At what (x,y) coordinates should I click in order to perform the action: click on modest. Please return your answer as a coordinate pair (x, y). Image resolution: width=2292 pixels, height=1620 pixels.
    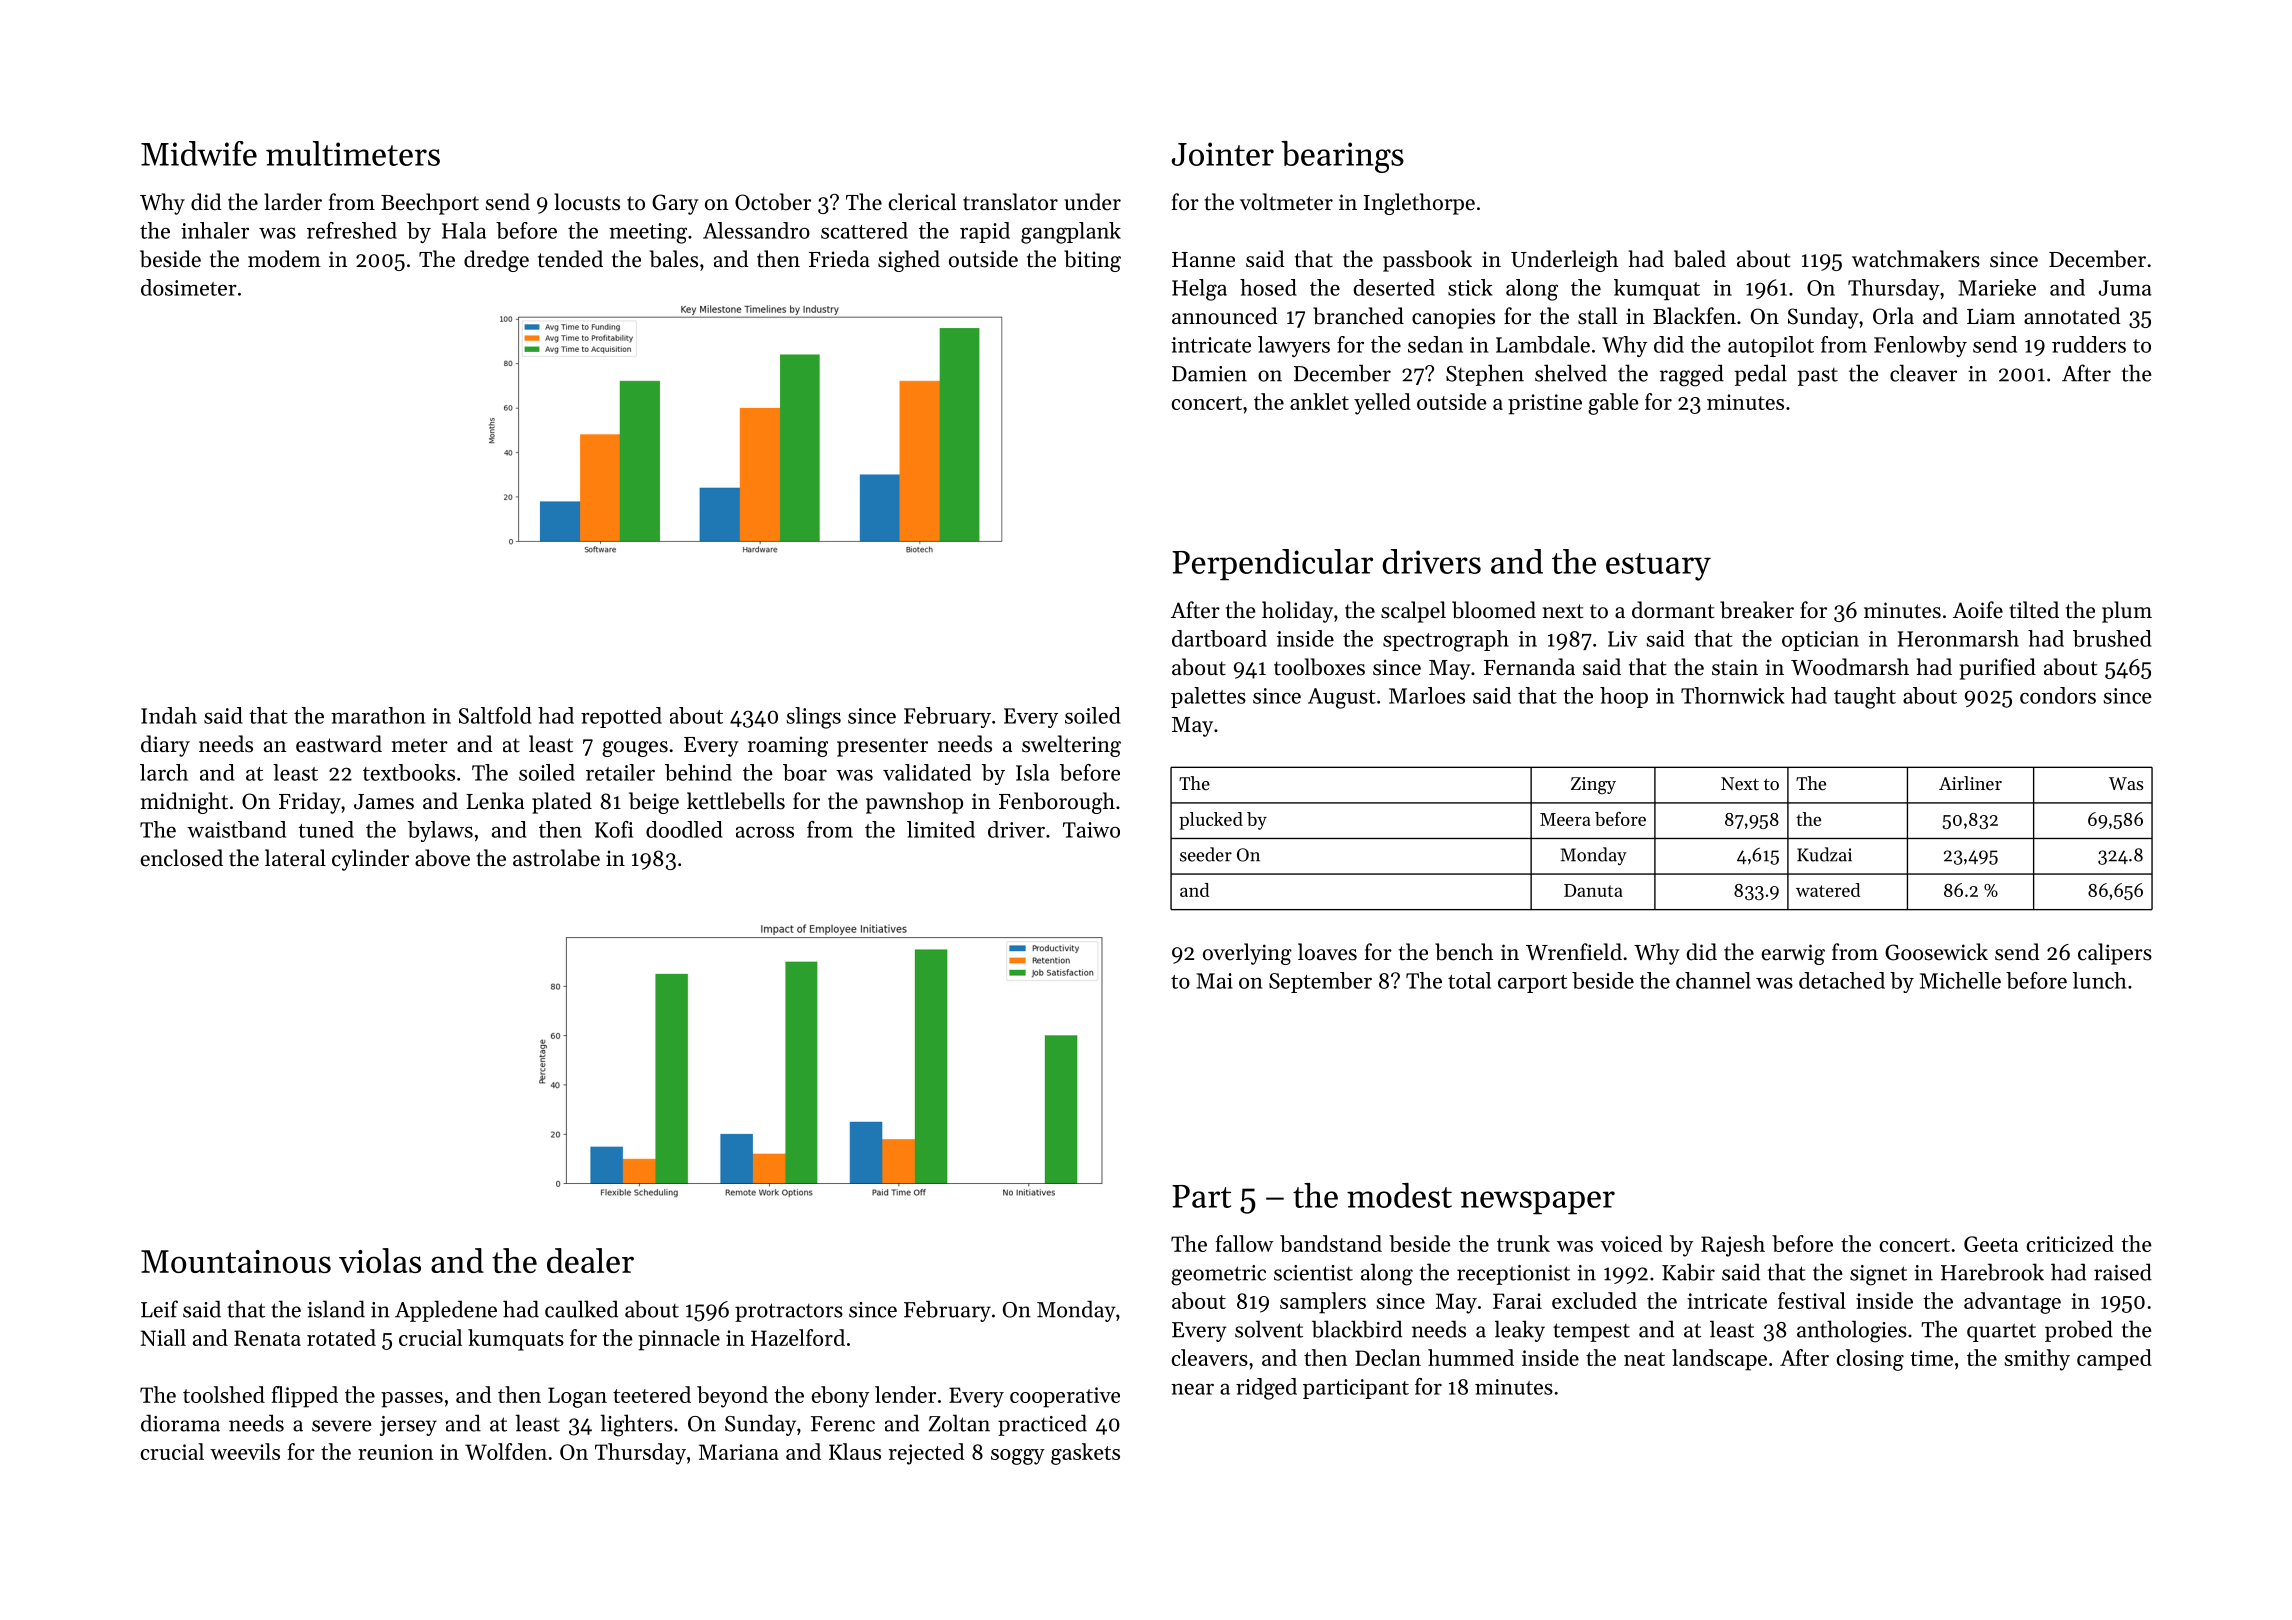
    Looking at the image, I should click on (1399, 1195).
